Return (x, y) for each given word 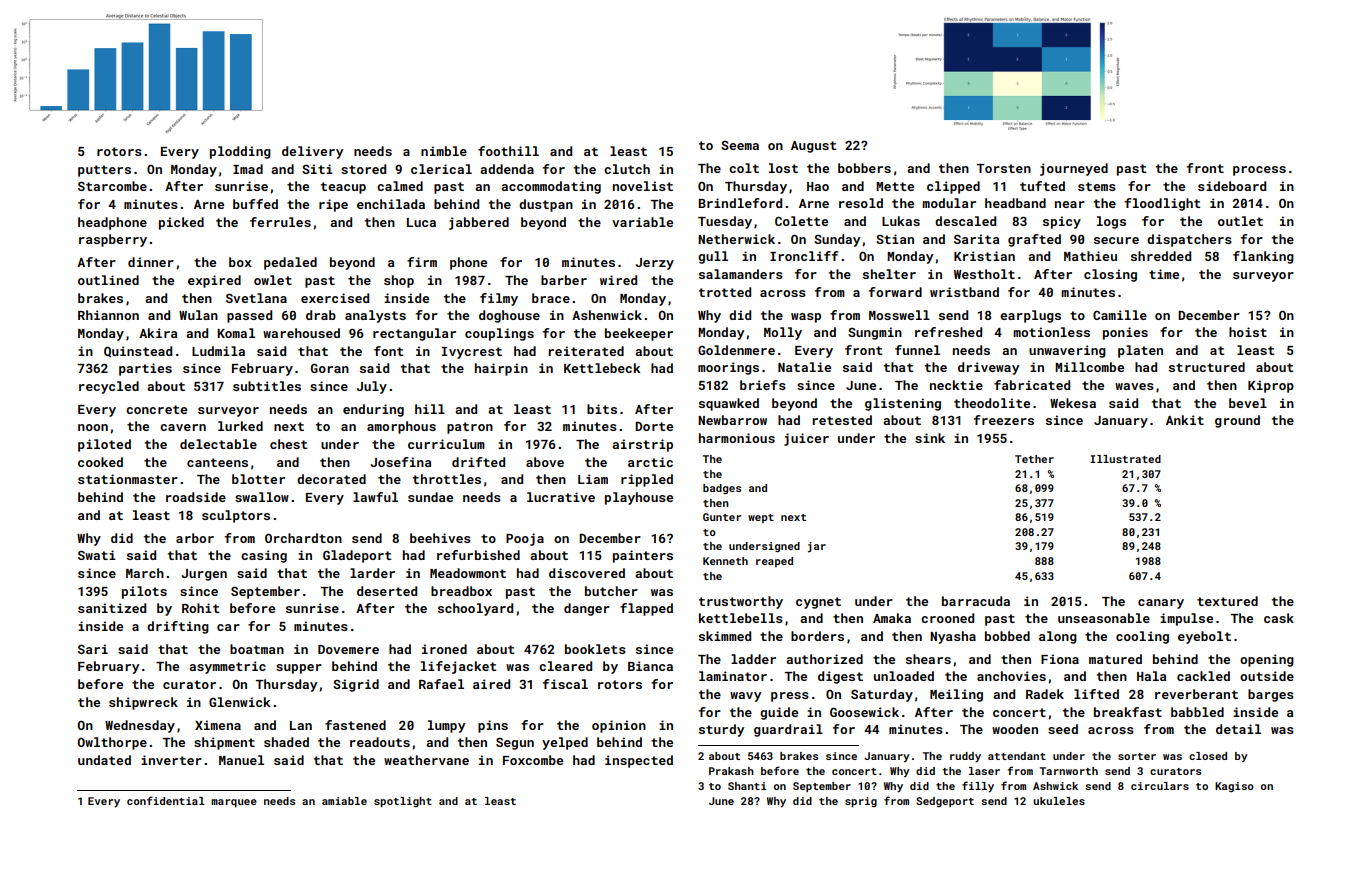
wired (618, 280)
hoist (1248, 332)
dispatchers (1189, 240)
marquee (234, 803)
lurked (240, 426)
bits (602, 409)
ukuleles (1059, 801)
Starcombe (112, 186)
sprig (861, 802)
